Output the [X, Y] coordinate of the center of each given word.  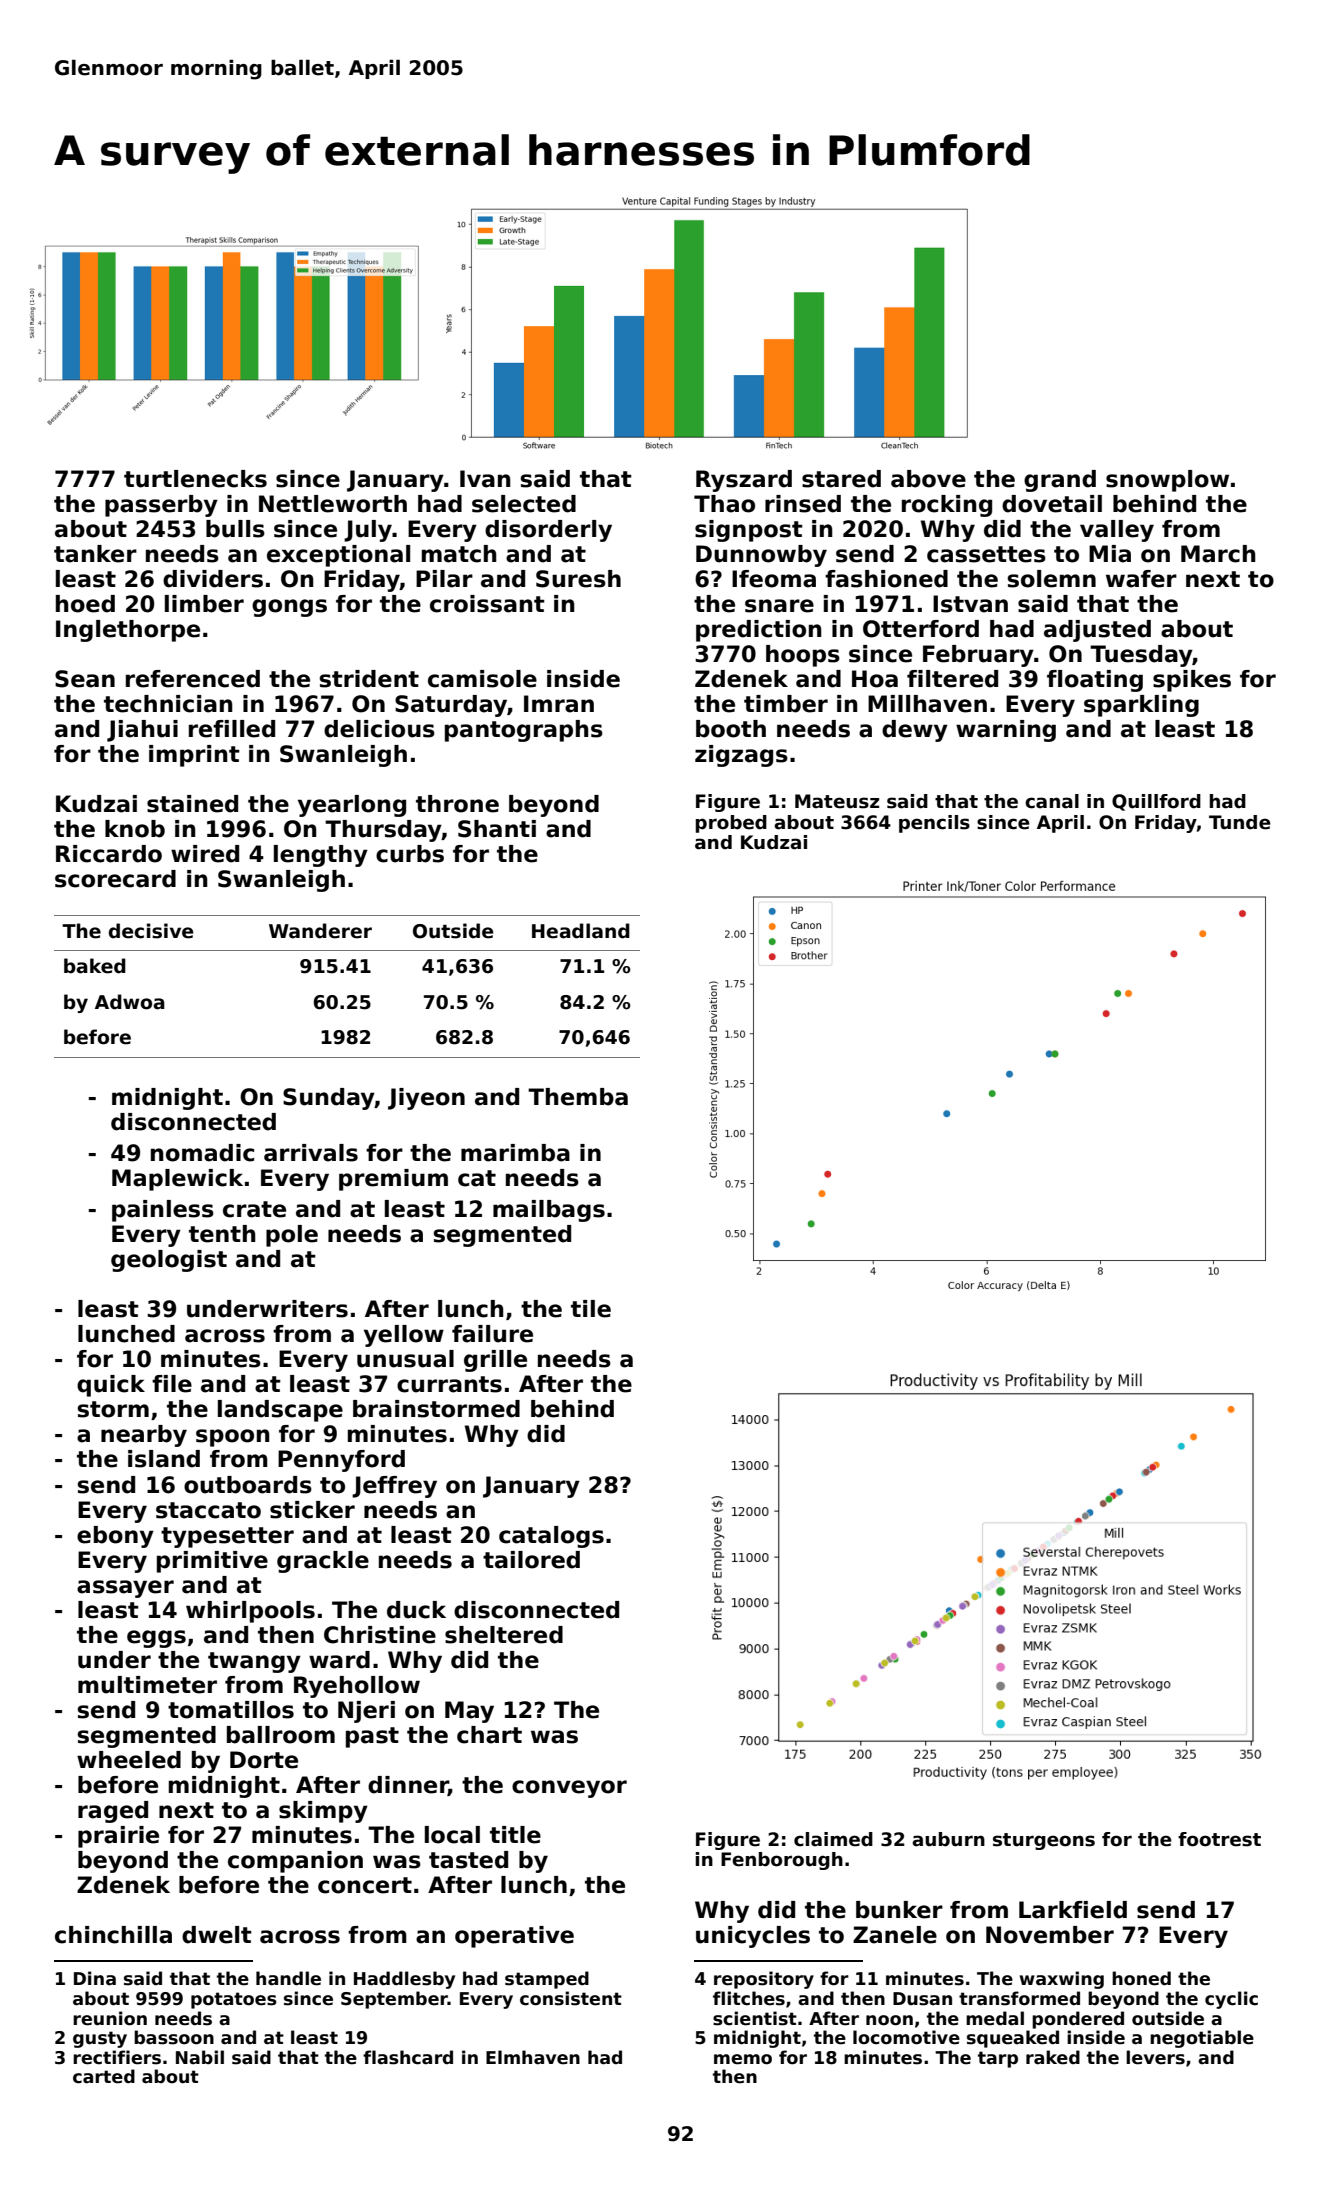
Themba [578, 1097]
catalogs [551, 1537]
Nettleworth [333, 504]
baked [95, 966]
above [928, 479]
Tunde [1240, 822]
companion [295, 1862]
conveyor [569, 1789]
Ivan [485, 479]
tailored [531, 1560]
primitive [212, 1562]
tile [591, 1309]
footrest [1219, 1839]
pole [292, 1236]
